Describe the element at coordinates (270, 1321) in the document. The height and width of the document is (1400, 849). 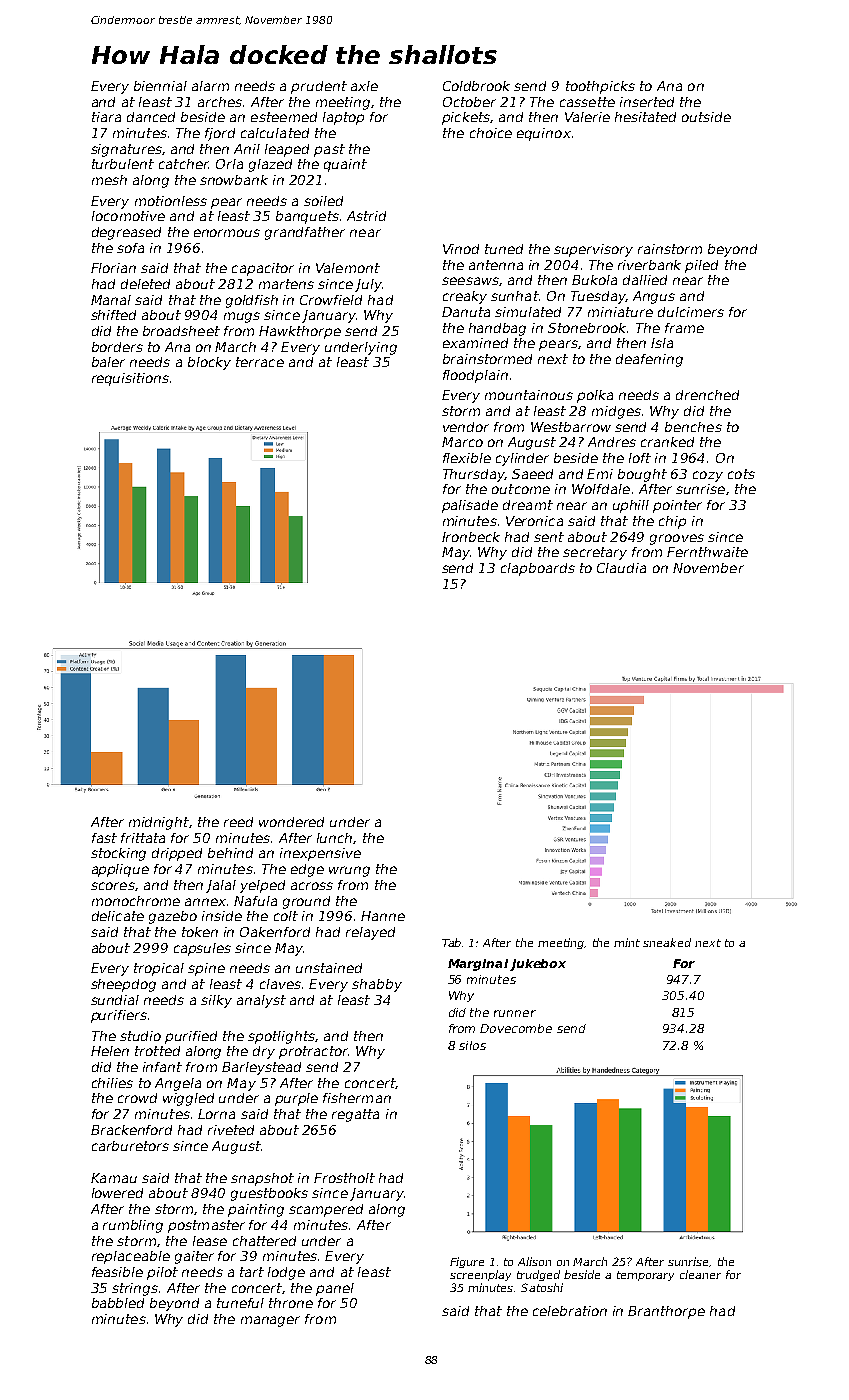
I see `manager` at that location.
